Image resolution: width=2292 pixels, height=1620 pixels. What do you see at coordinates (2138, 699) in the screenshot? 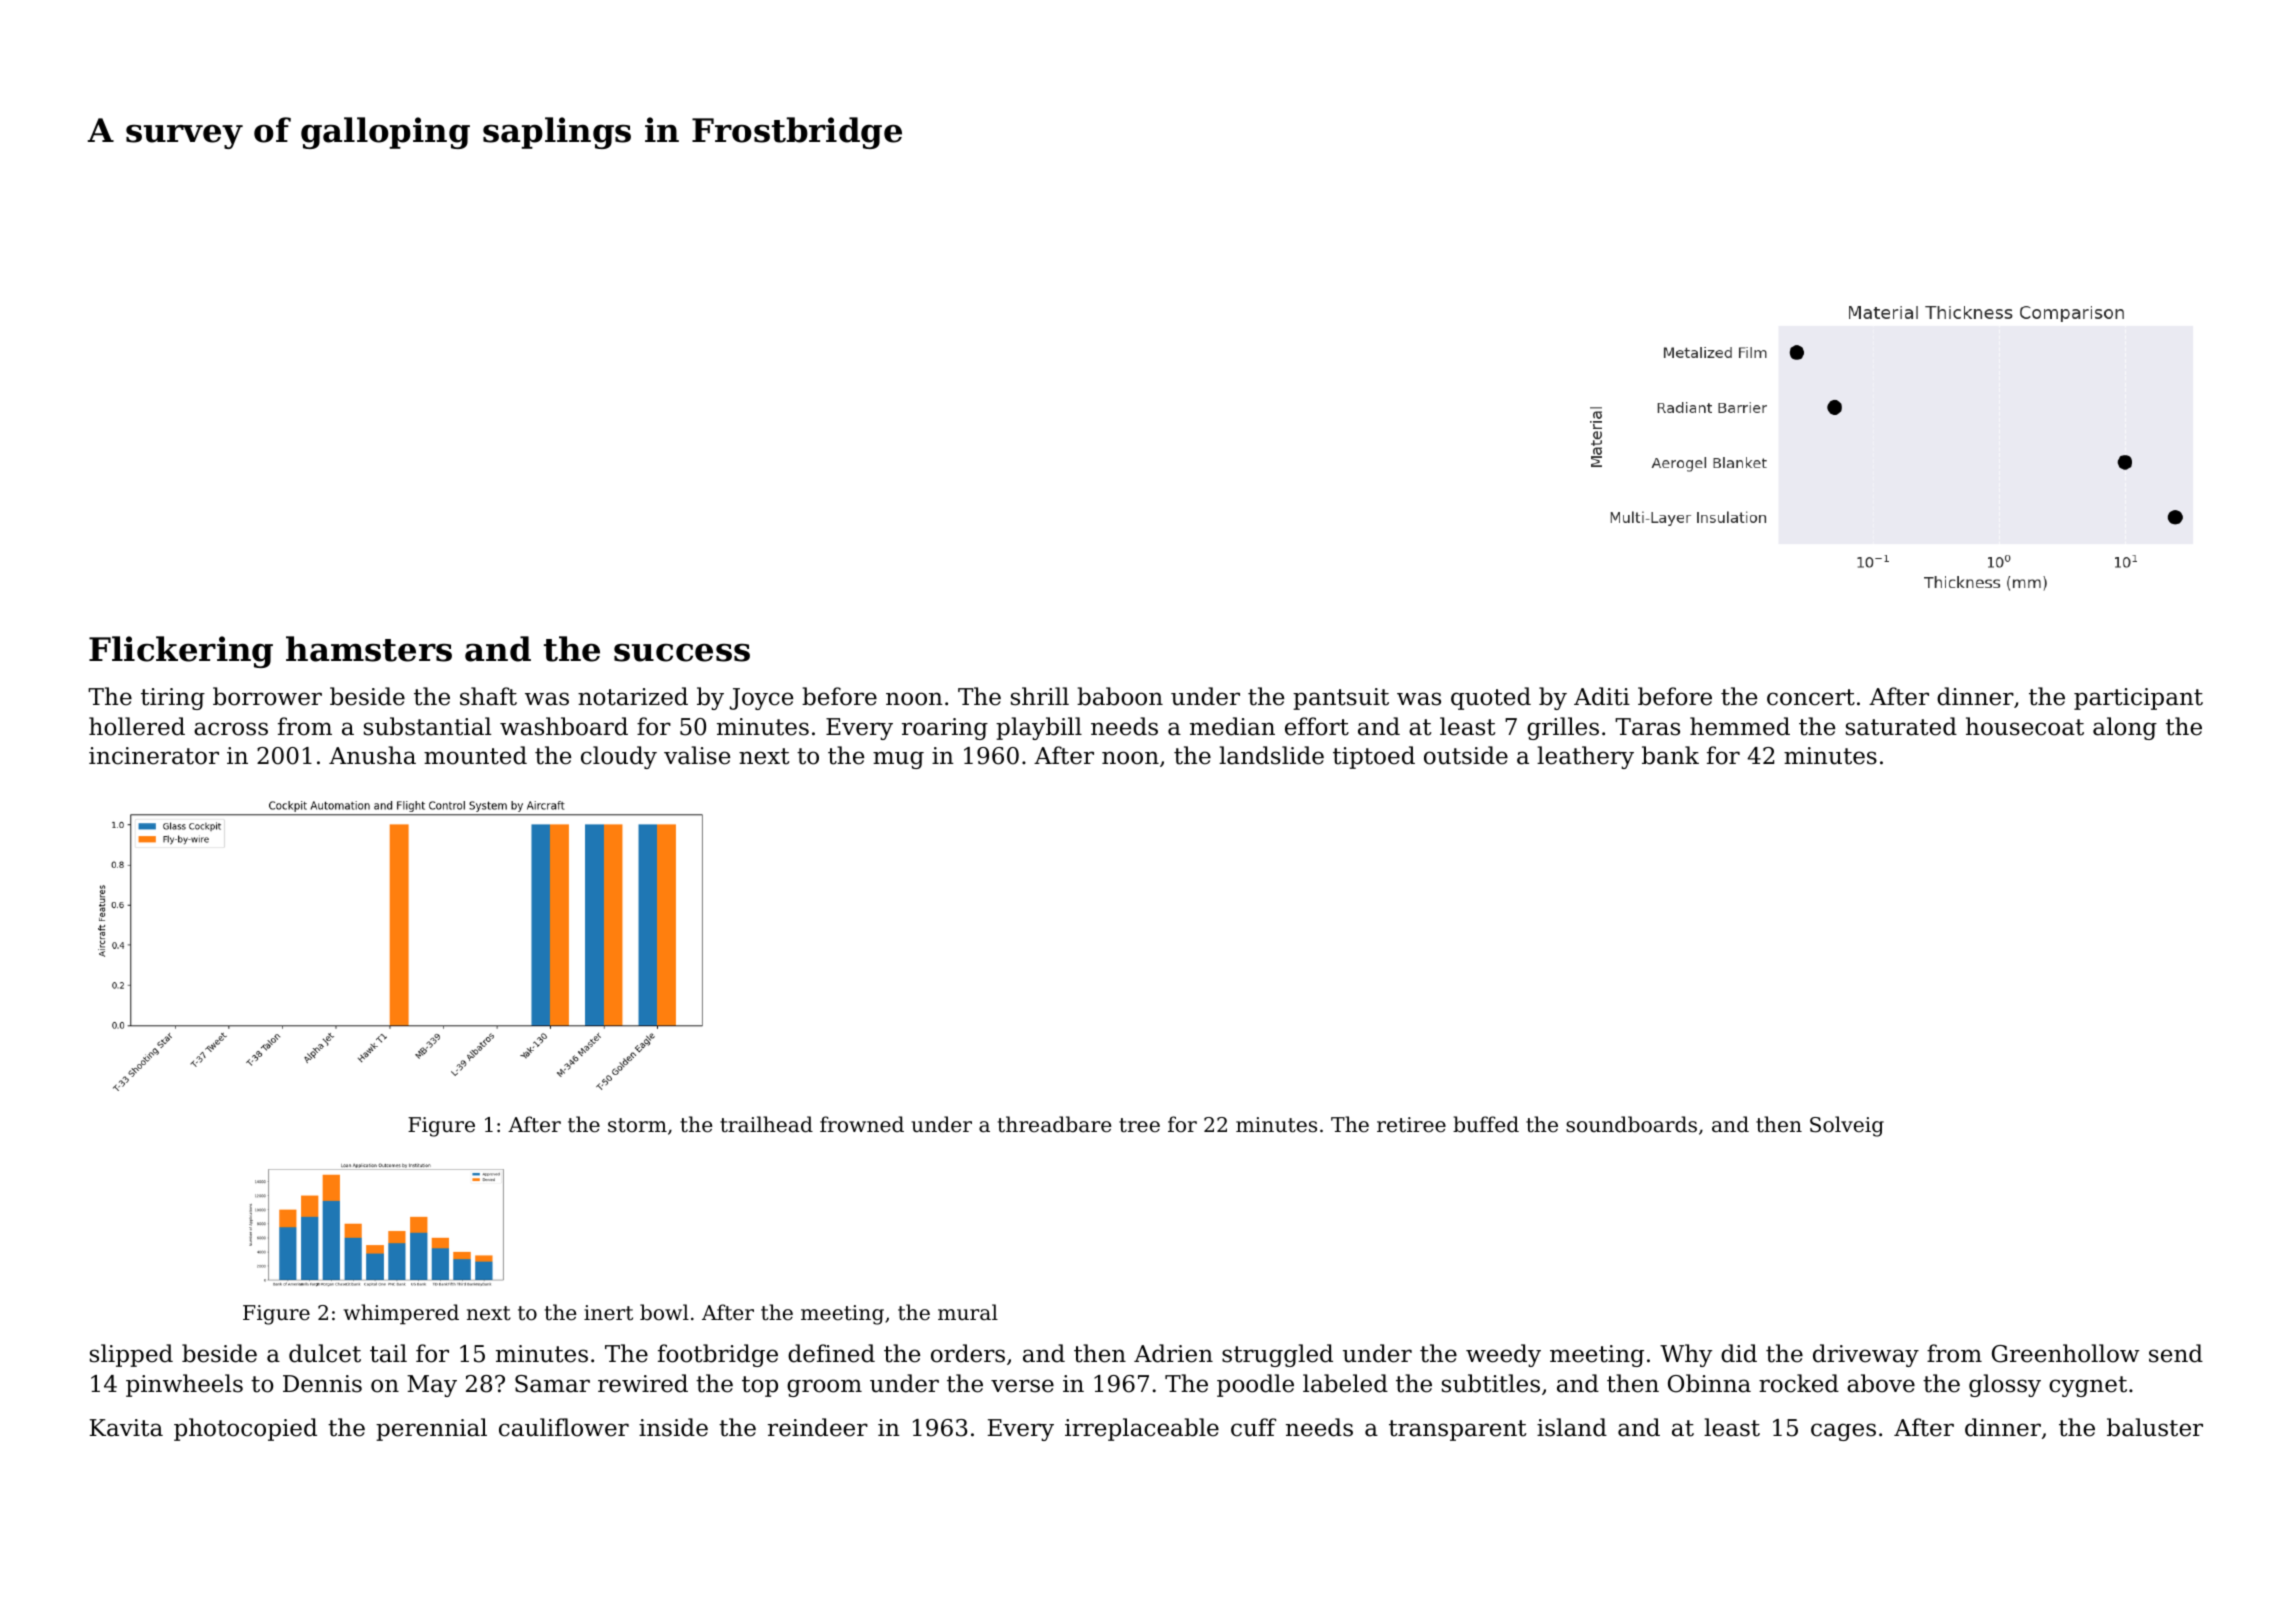
I see `participant` at bounding box center [2138, 699].
